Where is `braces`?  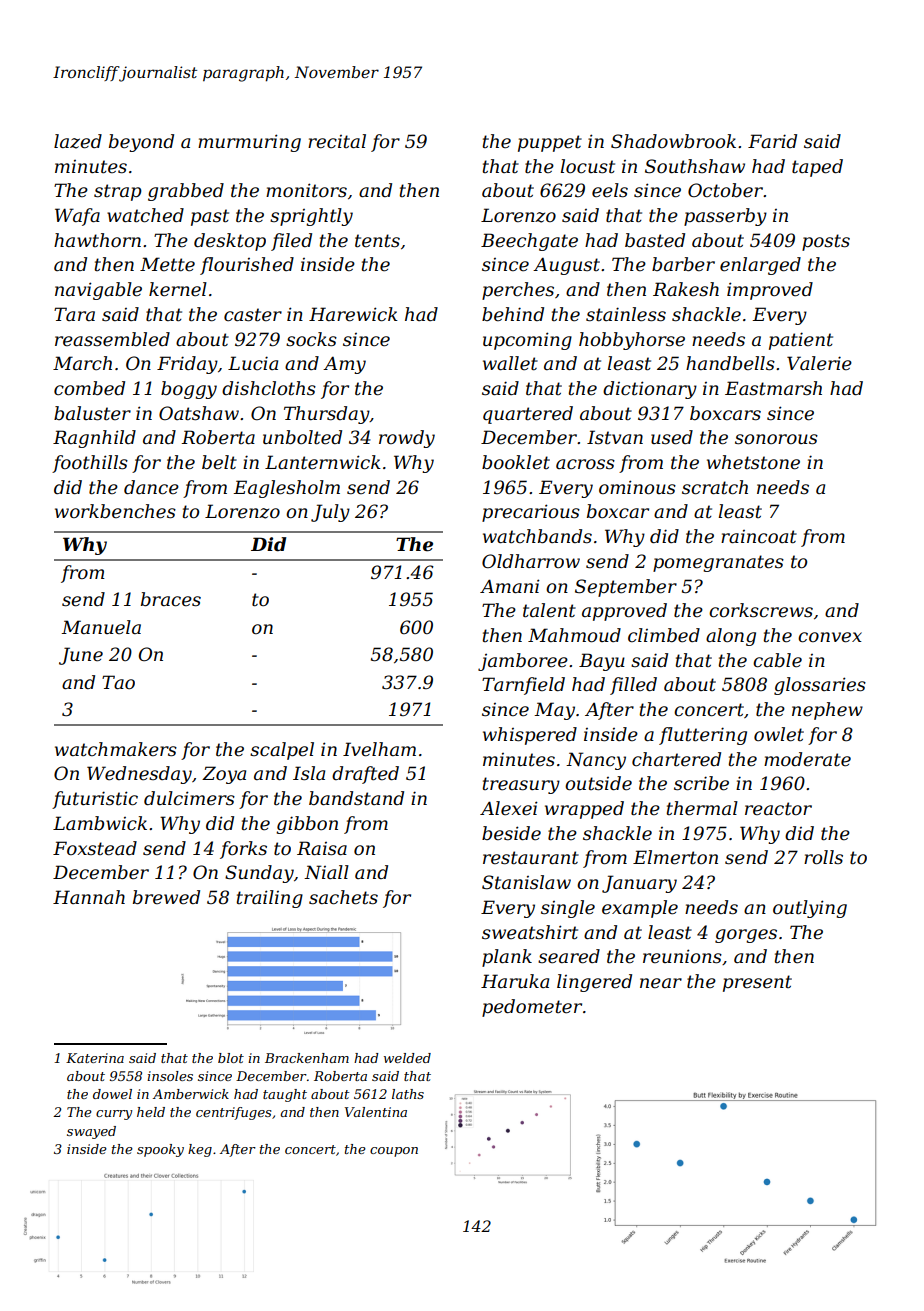 braces is located at coordinates (171, 599).
